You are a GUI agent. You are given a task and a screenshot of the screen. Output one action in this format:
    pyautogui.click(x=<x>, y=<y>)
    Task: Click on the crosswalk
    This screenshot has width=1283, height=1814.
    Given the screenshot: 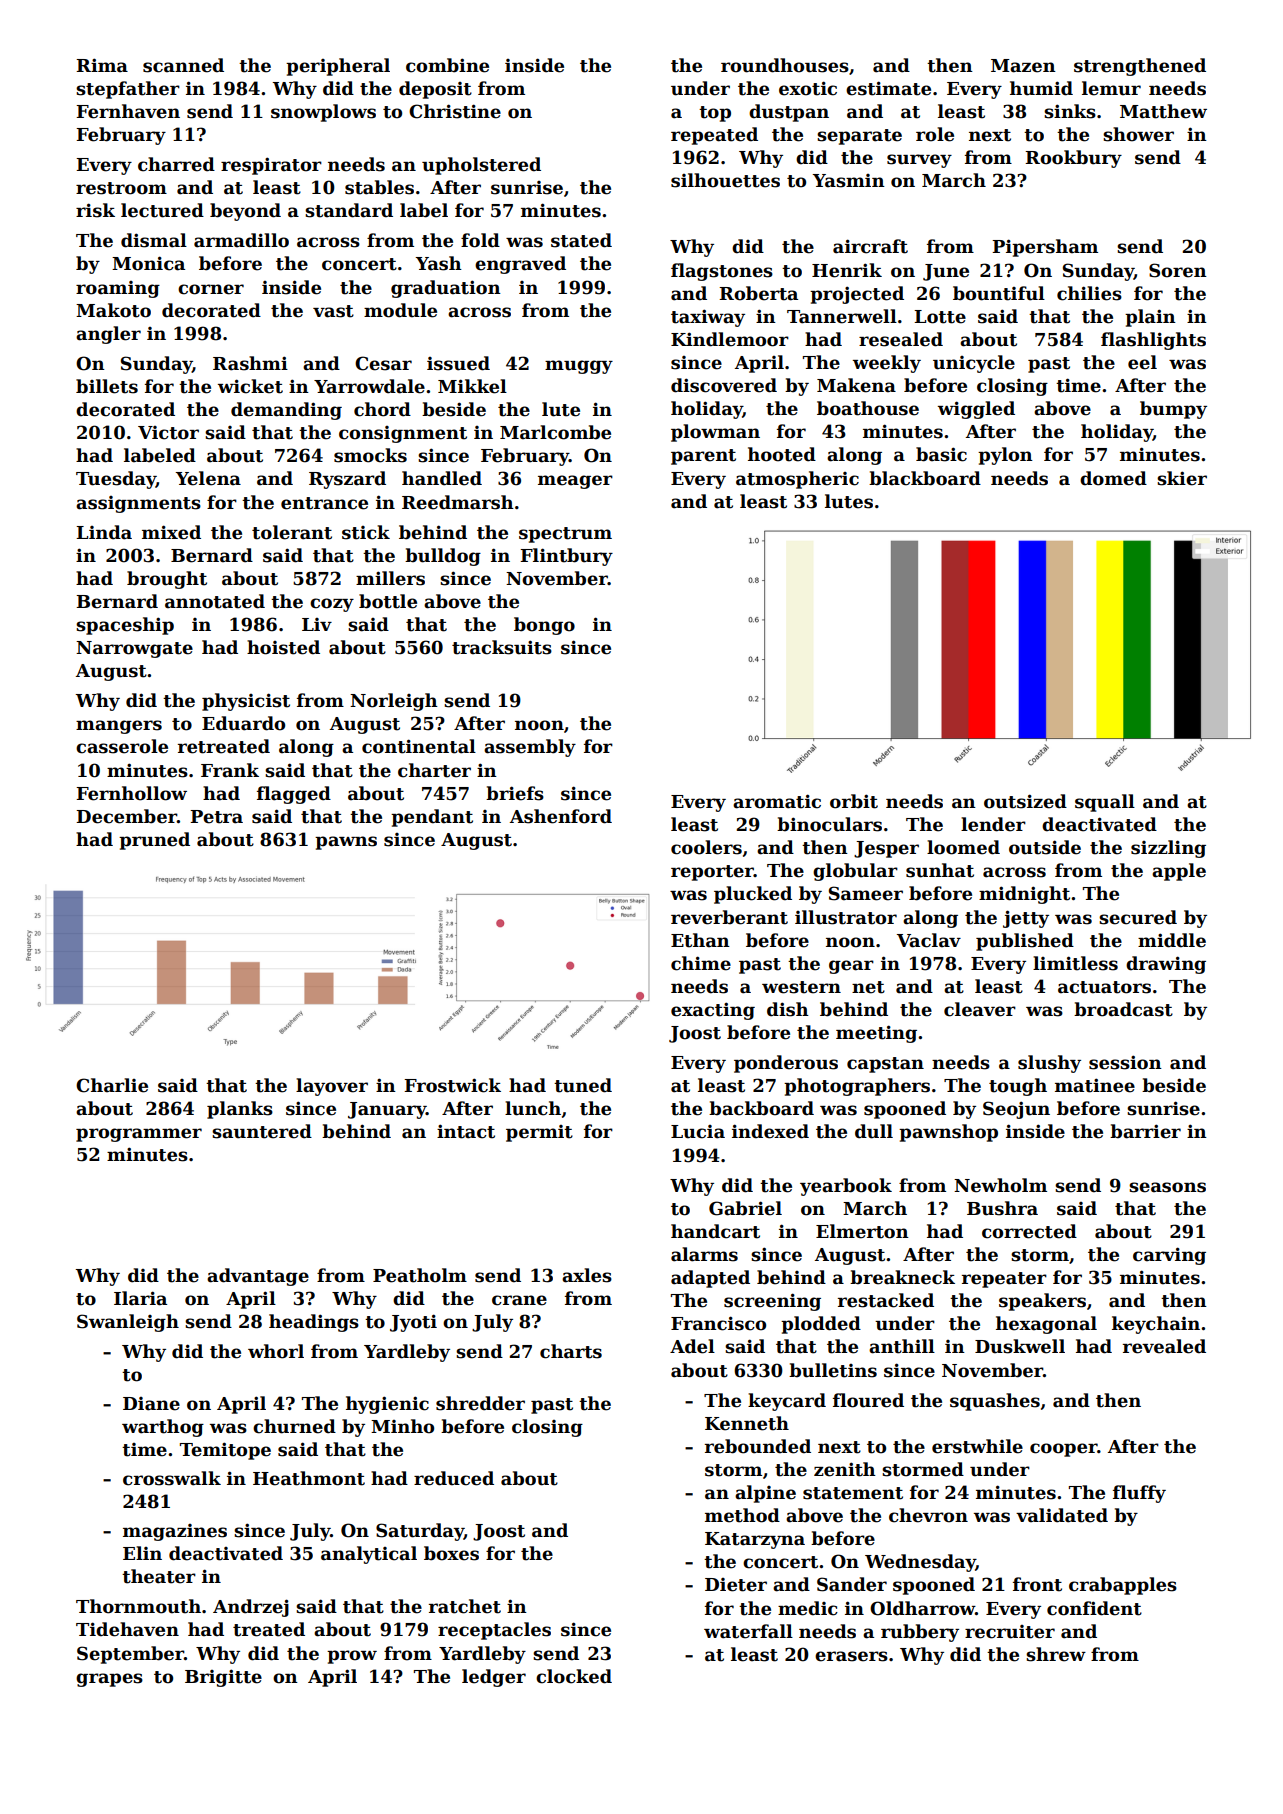 What is the action you would take?
    pyautogui.click(x=172, y=1478)
